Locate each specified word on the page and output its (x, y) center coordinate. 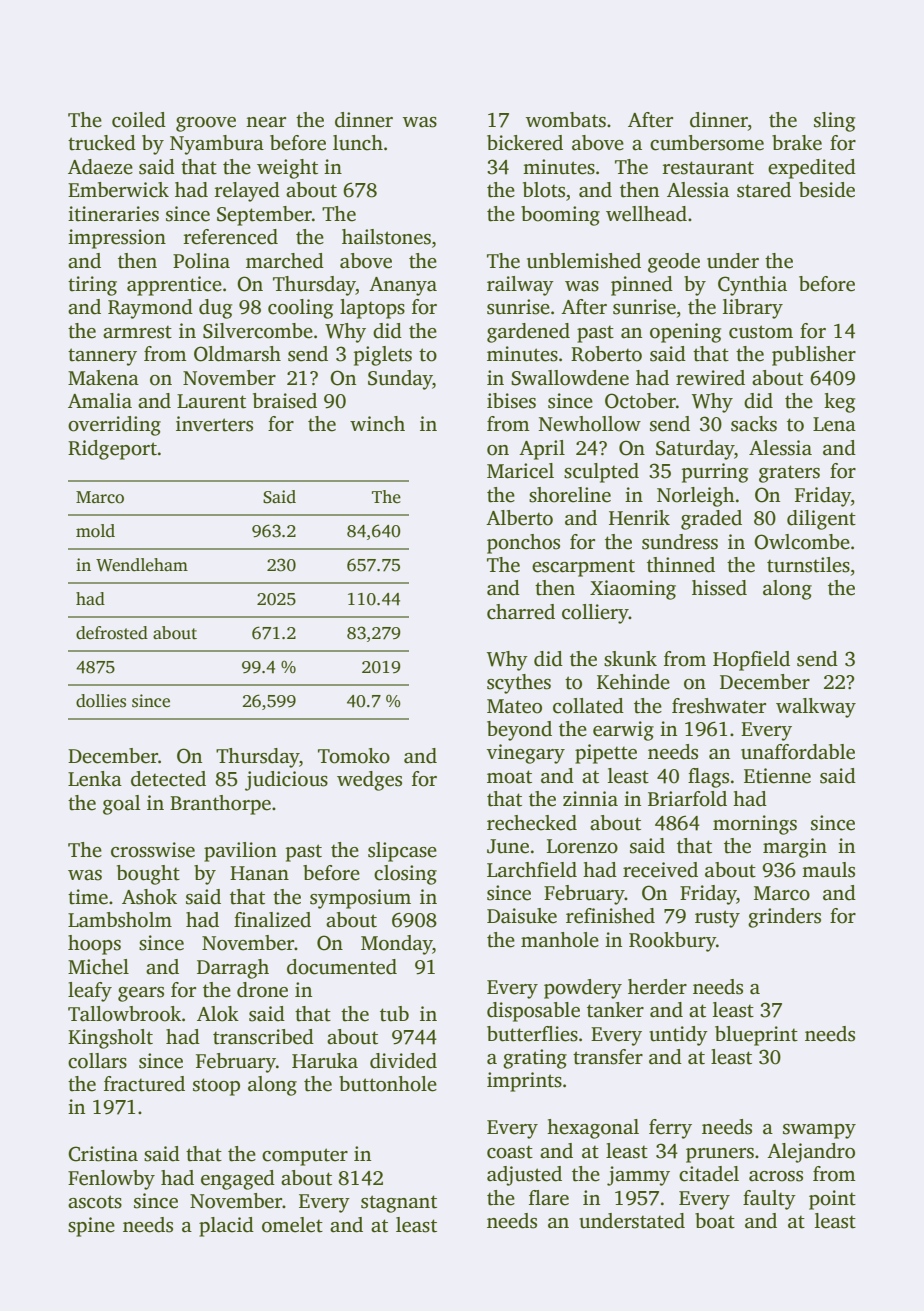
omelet (292, 1225)
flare (549, 1198)
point (832, 1200)
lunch (358, 143)
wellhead (646, 214)
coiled (139, 120)
